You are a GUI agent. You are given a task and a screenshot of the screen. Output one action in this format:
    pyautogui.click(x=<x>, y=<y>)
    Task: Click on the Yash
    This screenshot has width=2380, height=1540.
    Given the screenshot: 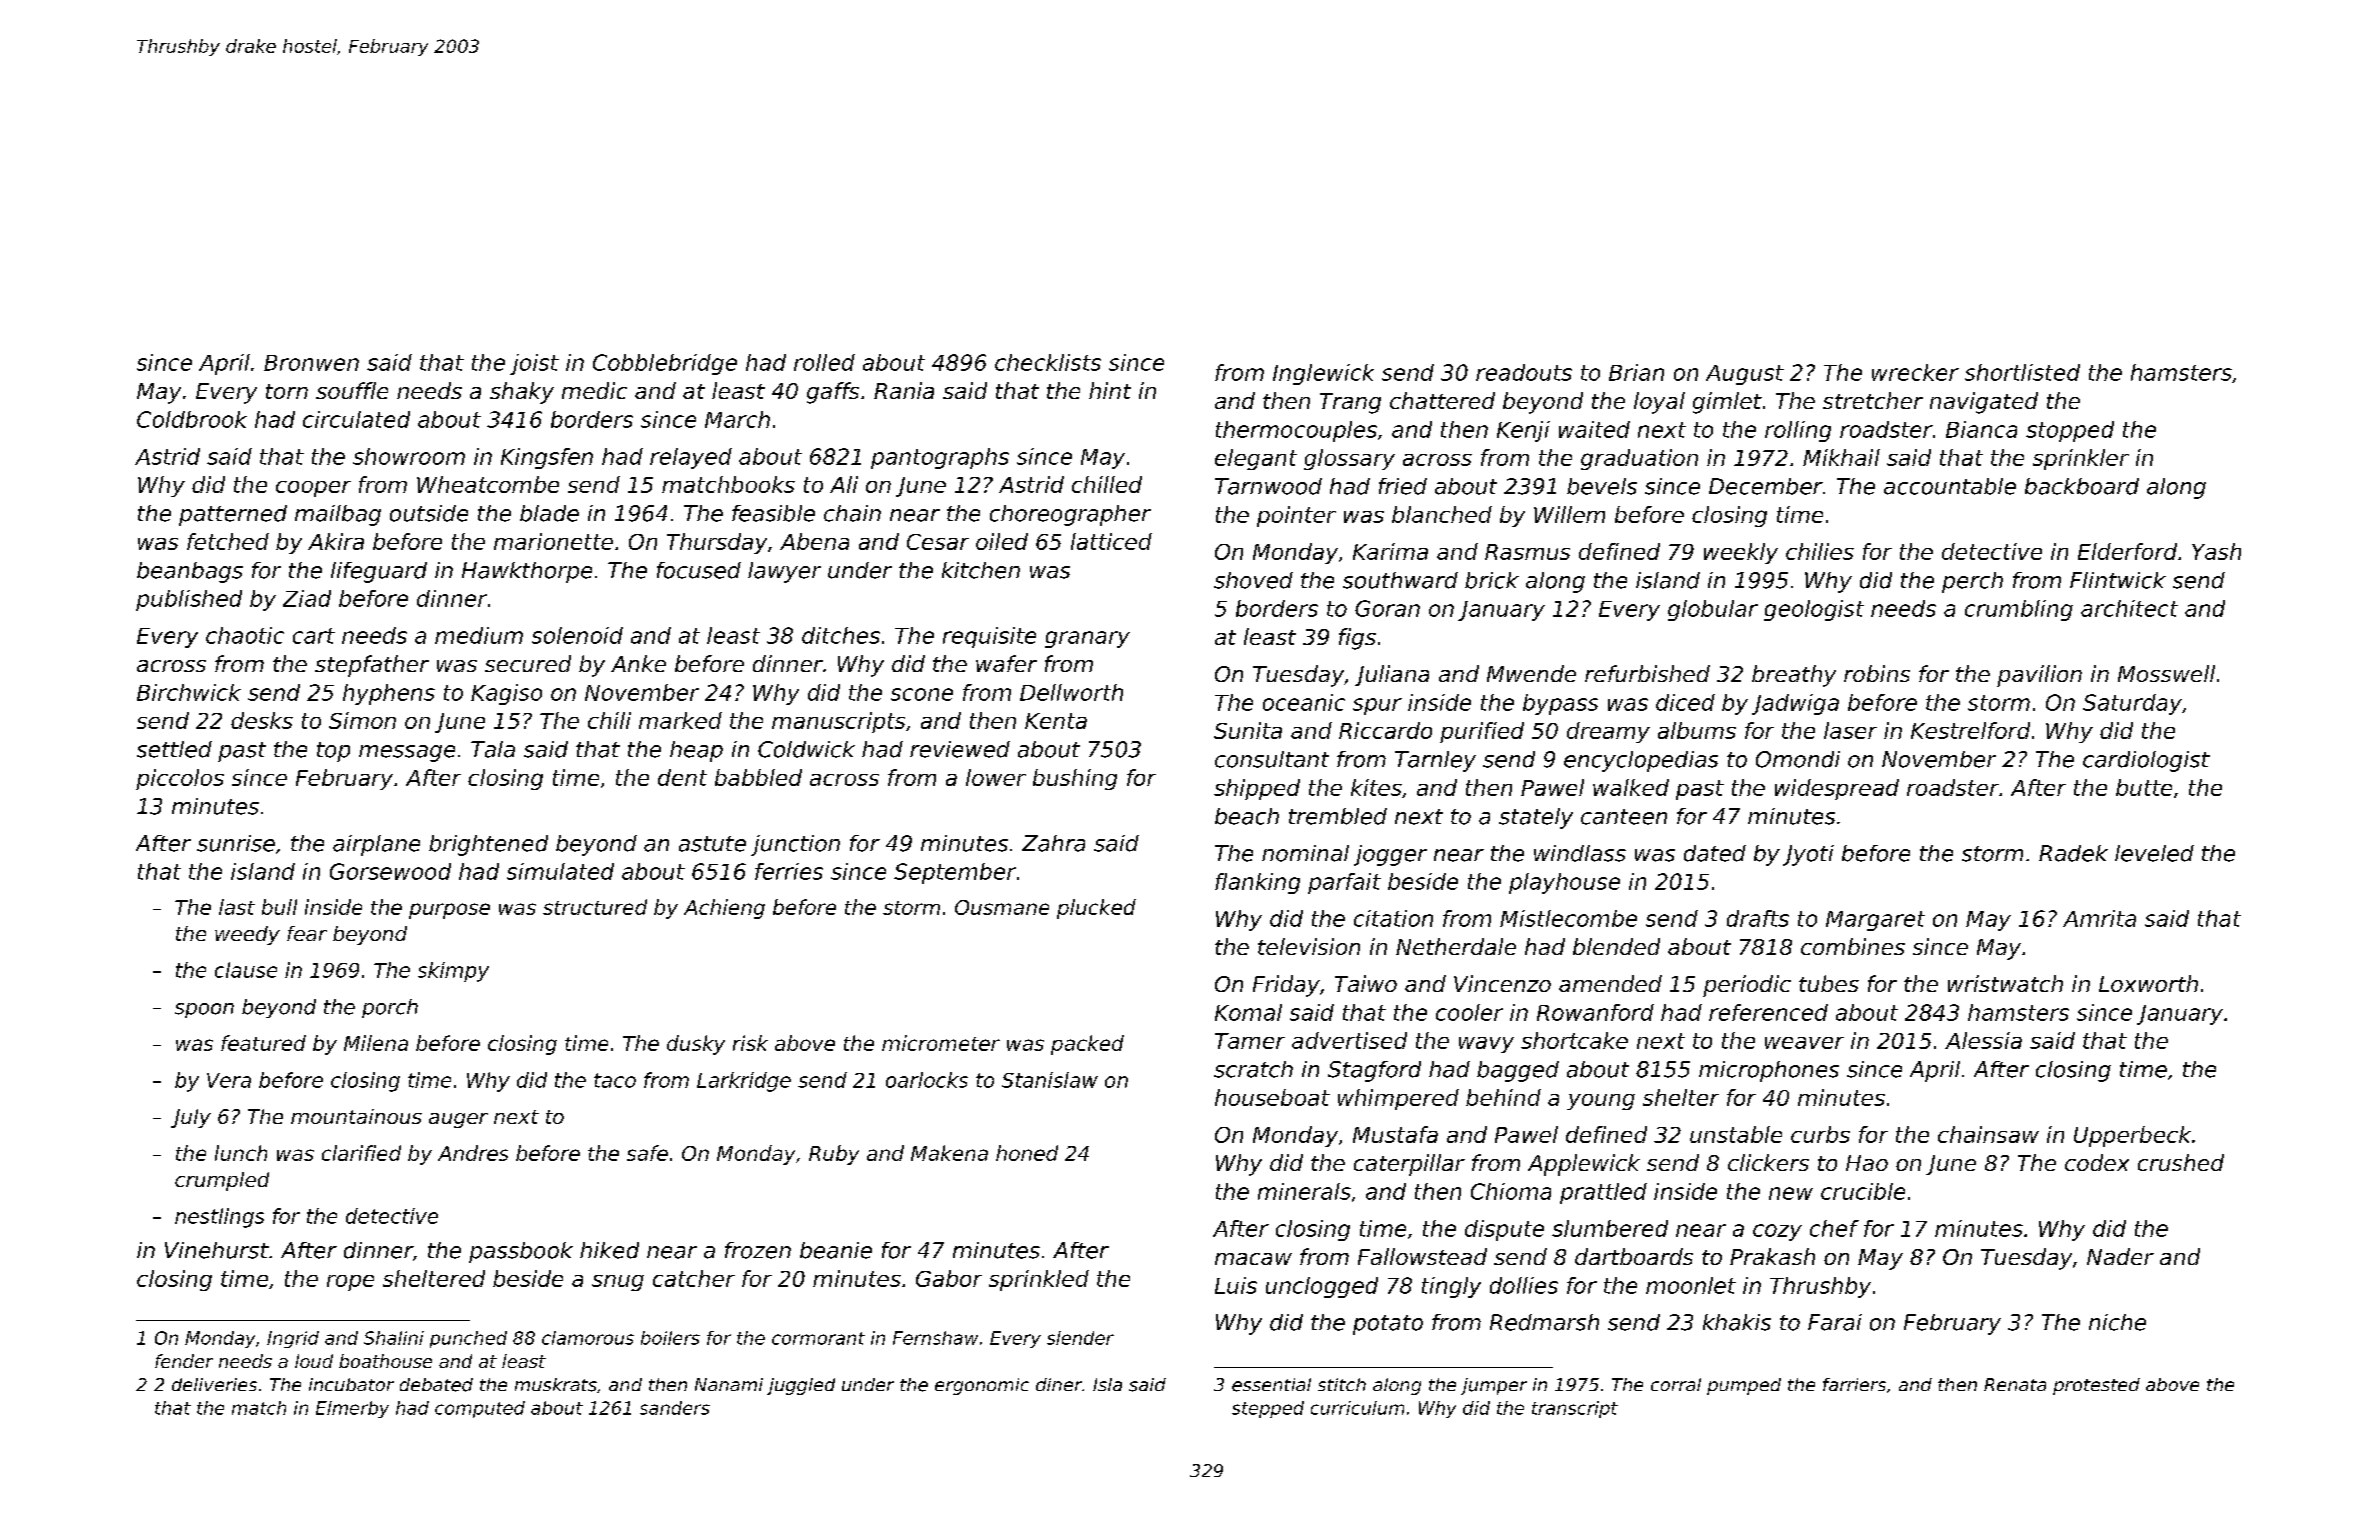 What is the action you would take?
    pyautogui.click(x=2216, y=551)
